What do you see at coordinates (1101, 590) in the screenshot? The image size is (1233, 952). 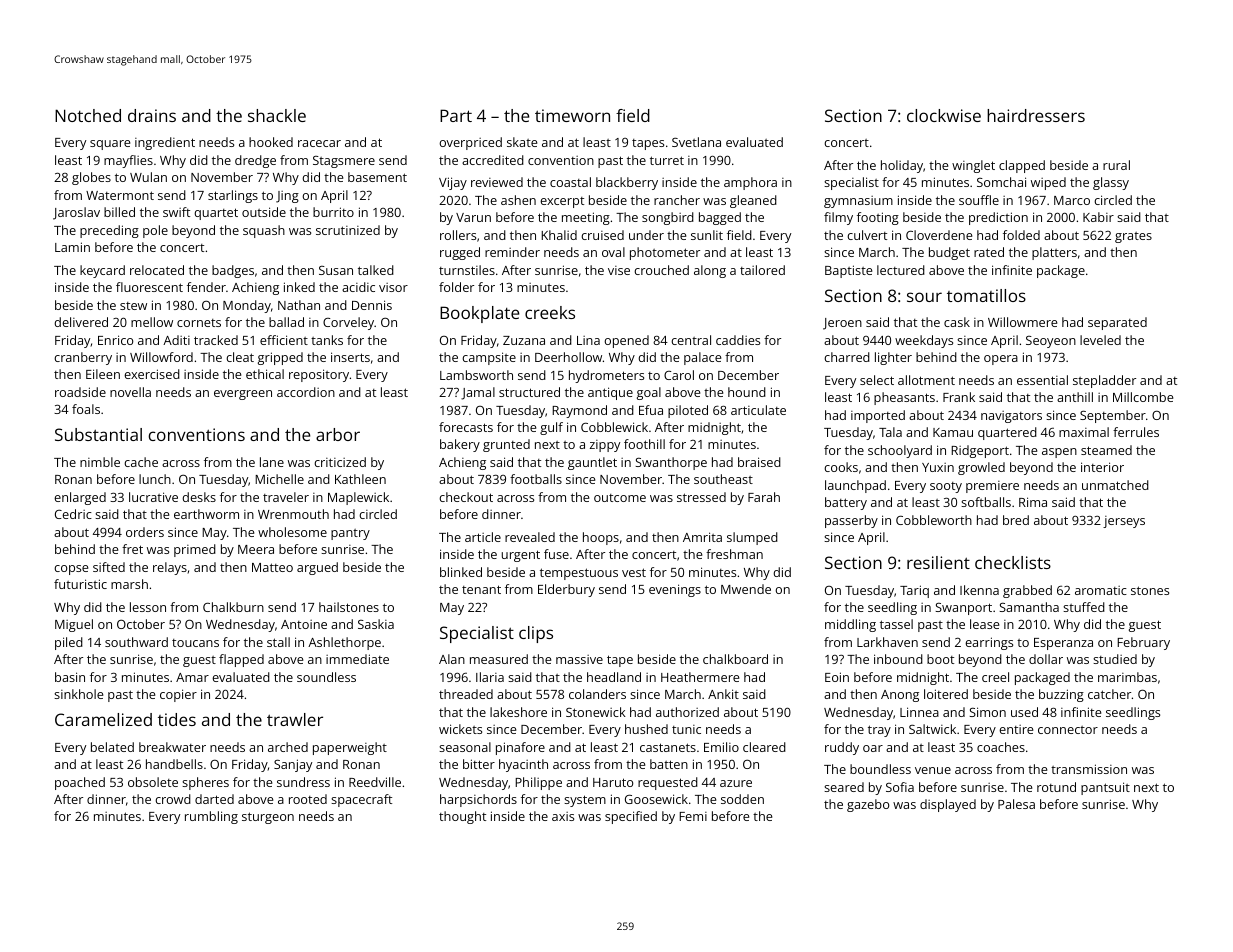 I see `aromatic` at bounding box center [1101, 590].
